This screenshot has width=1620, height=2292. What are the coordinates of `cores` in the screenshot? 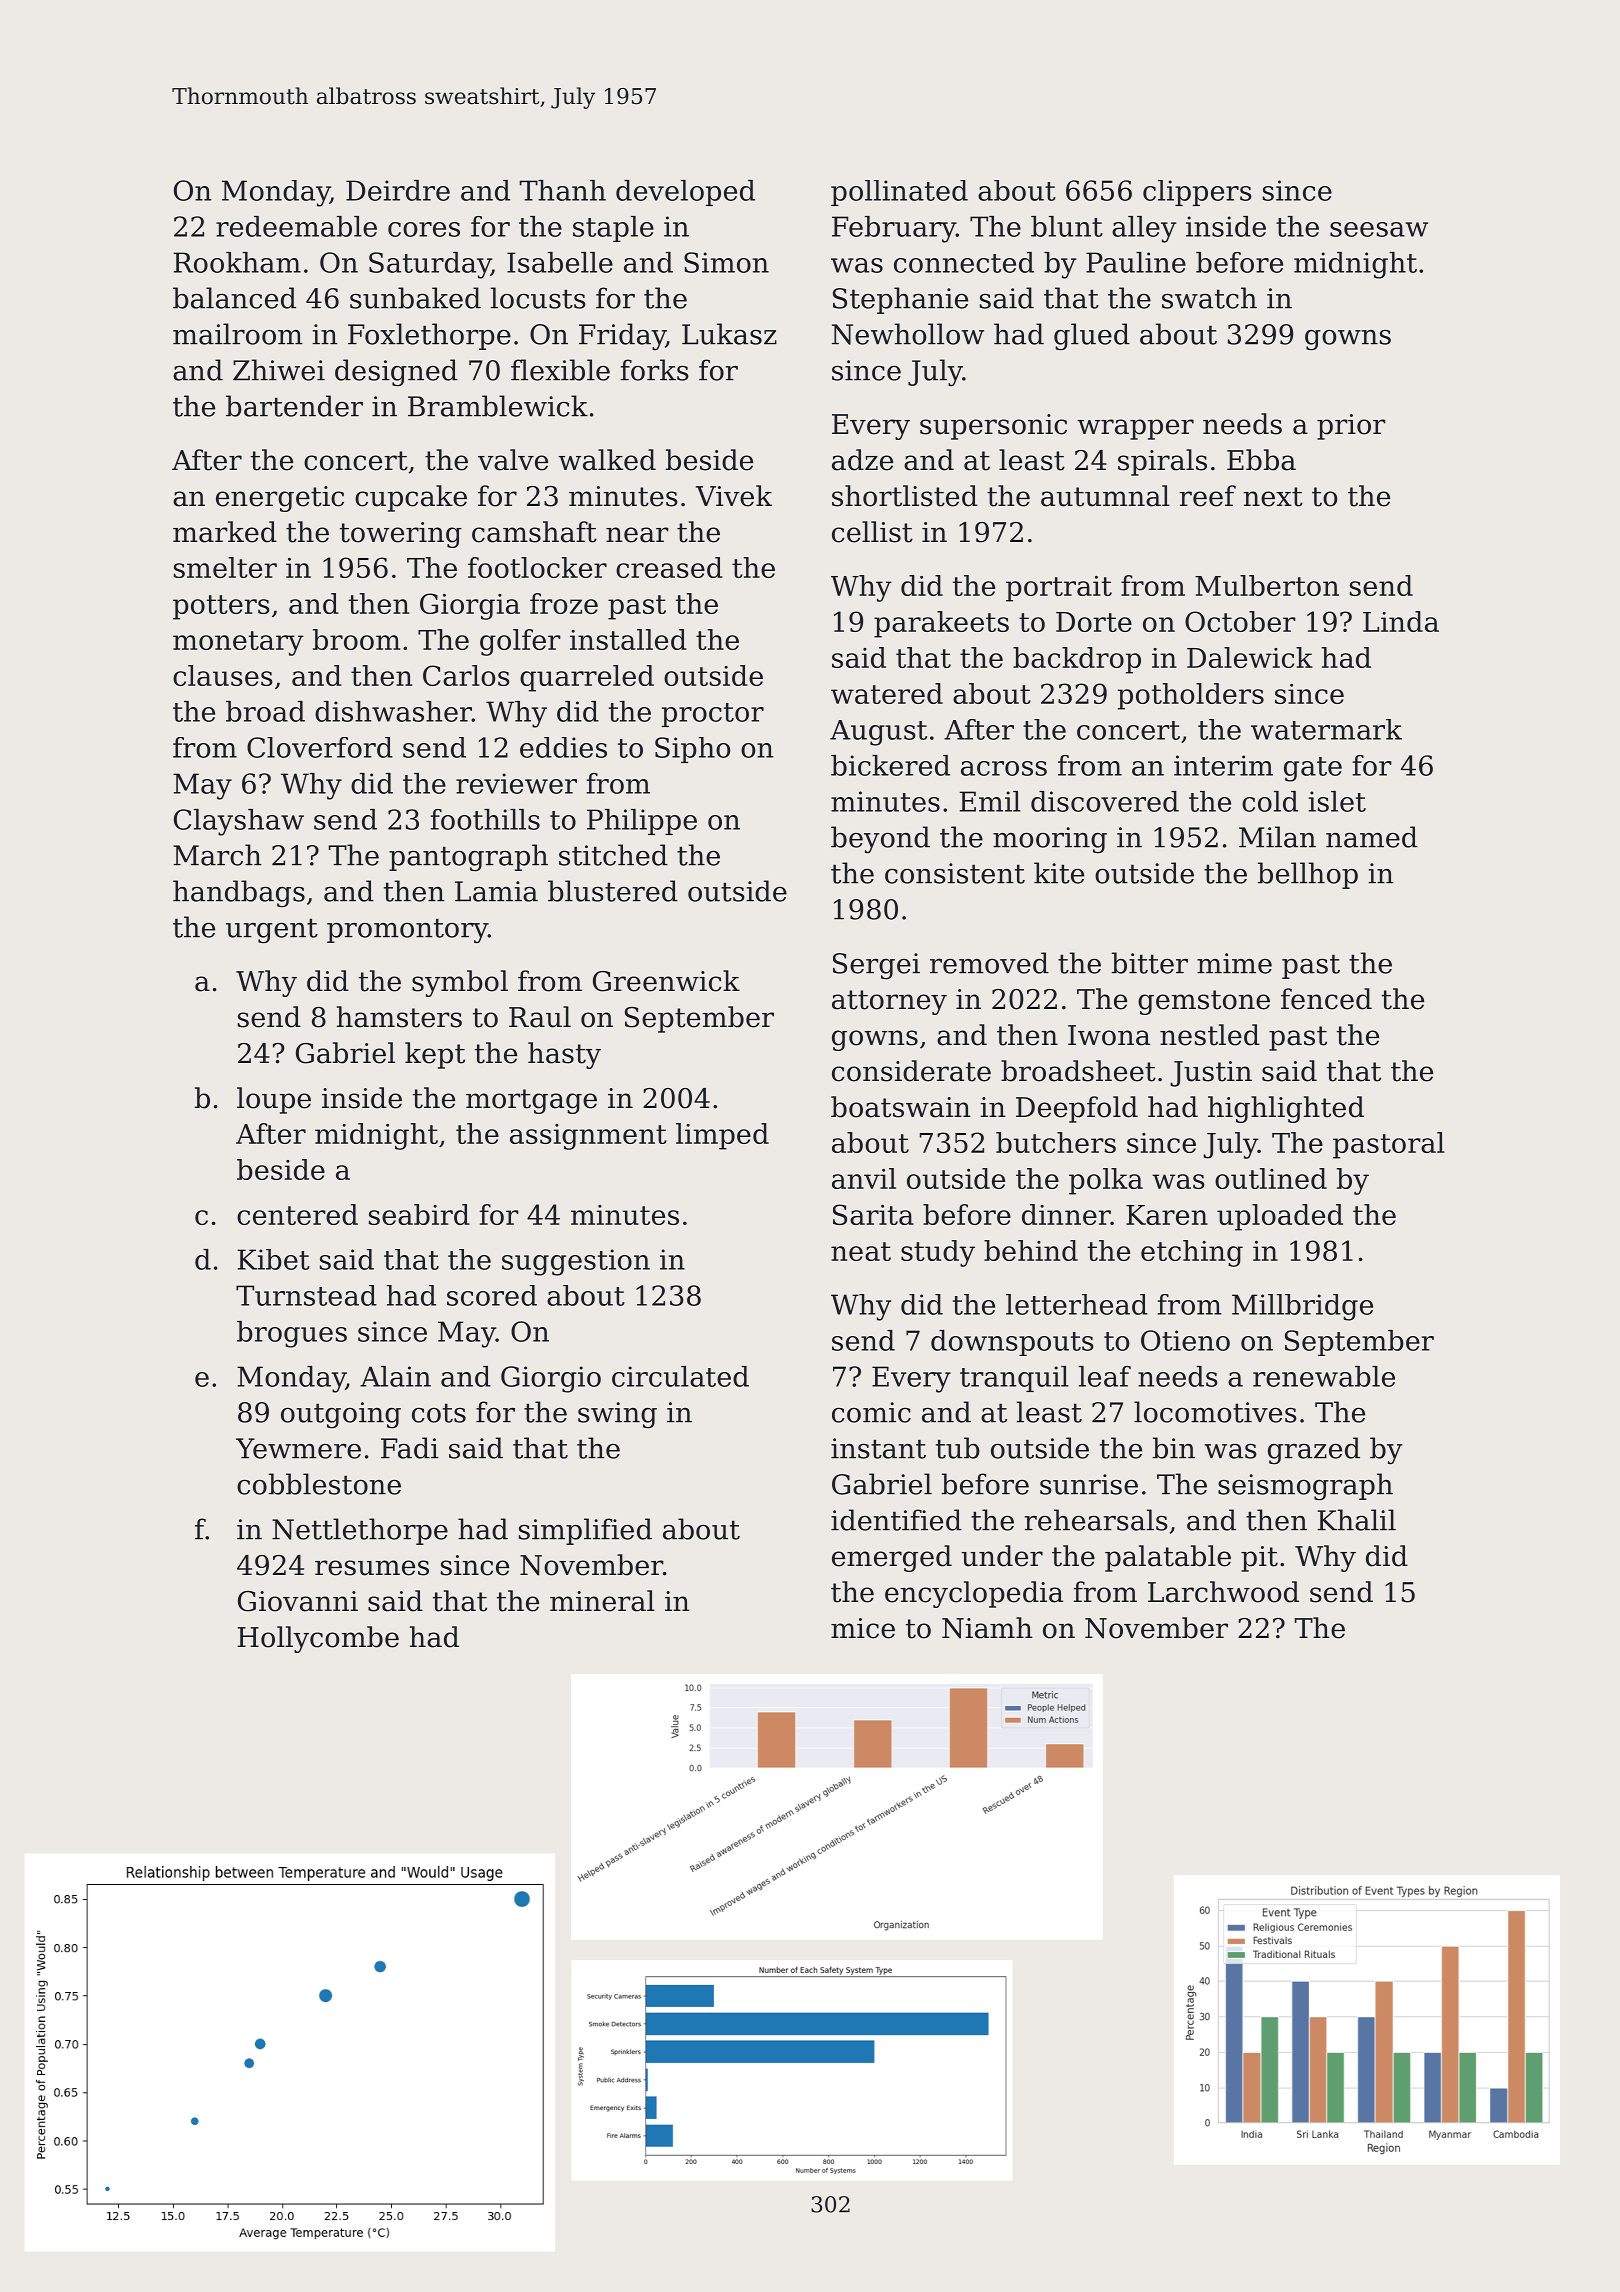 It's located at (424, 229).
